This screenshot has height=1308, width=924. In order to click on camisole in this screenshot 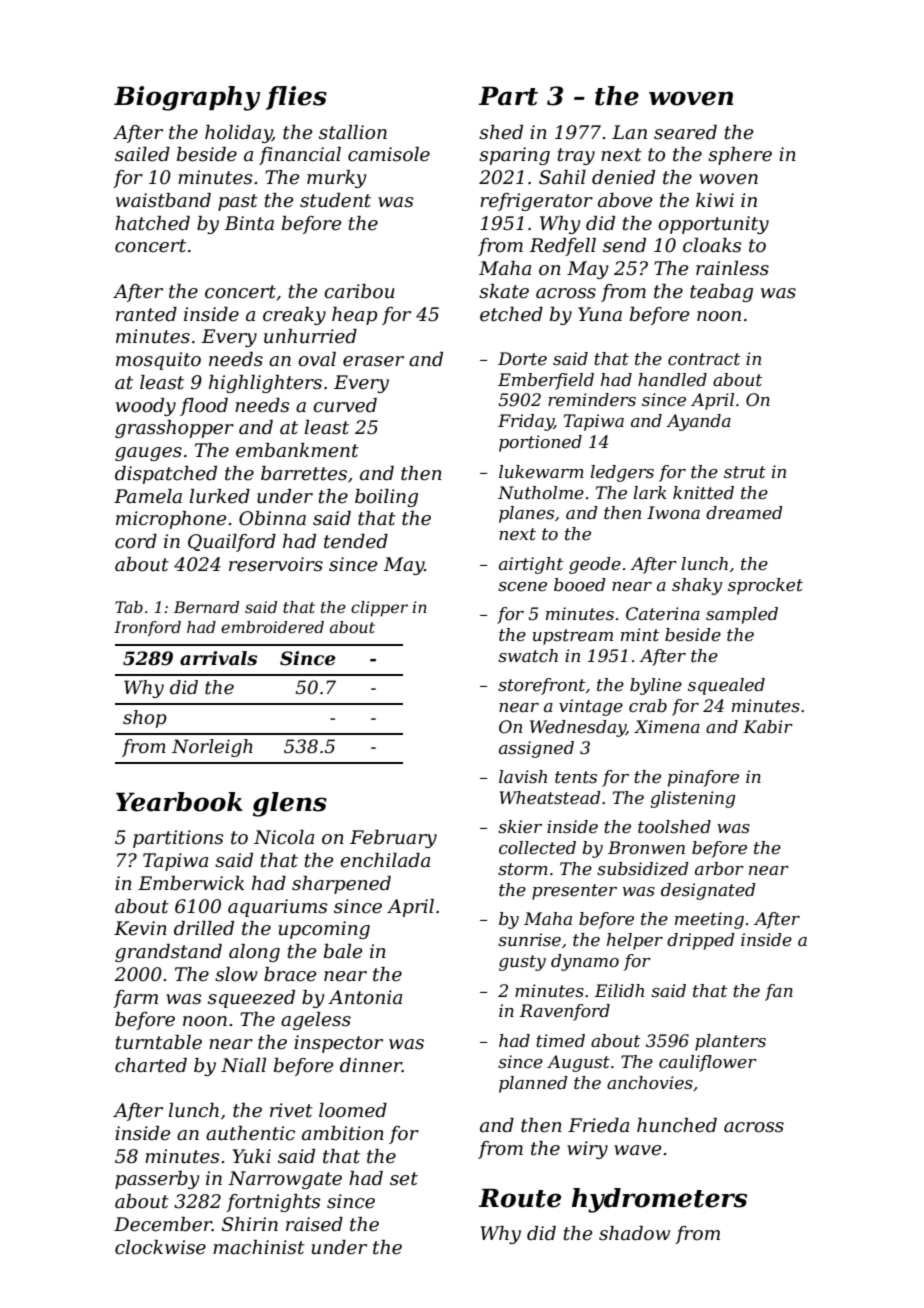, I will do `click(389, 154)`.
